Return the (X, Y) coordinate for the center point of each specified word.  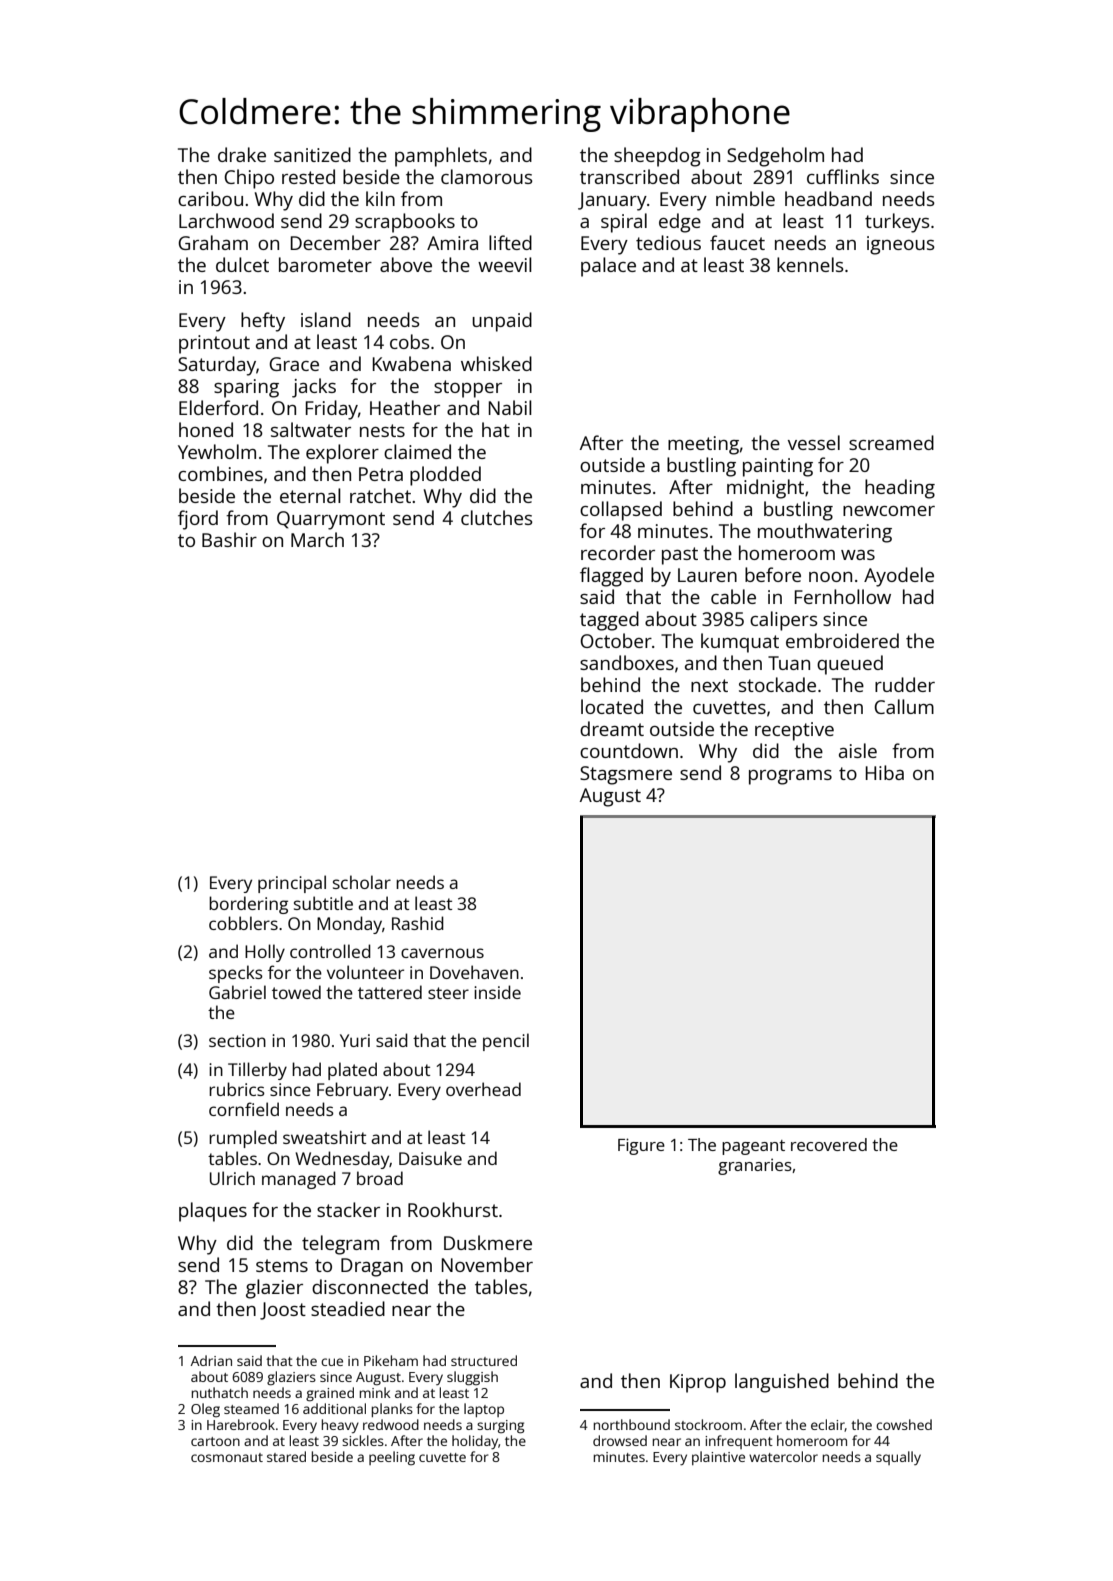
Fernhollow (843, 596)
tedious (668, 242)
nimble (745, 198)
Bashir (229, 539)
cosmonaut (227, 1457)
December (336, 242)
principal (292, 884)
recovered (829, 1144)
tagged (609, 621)
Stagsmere (626, 775)
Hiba (885, 772)
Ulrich (232, 1178)
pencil (506, 1042)
